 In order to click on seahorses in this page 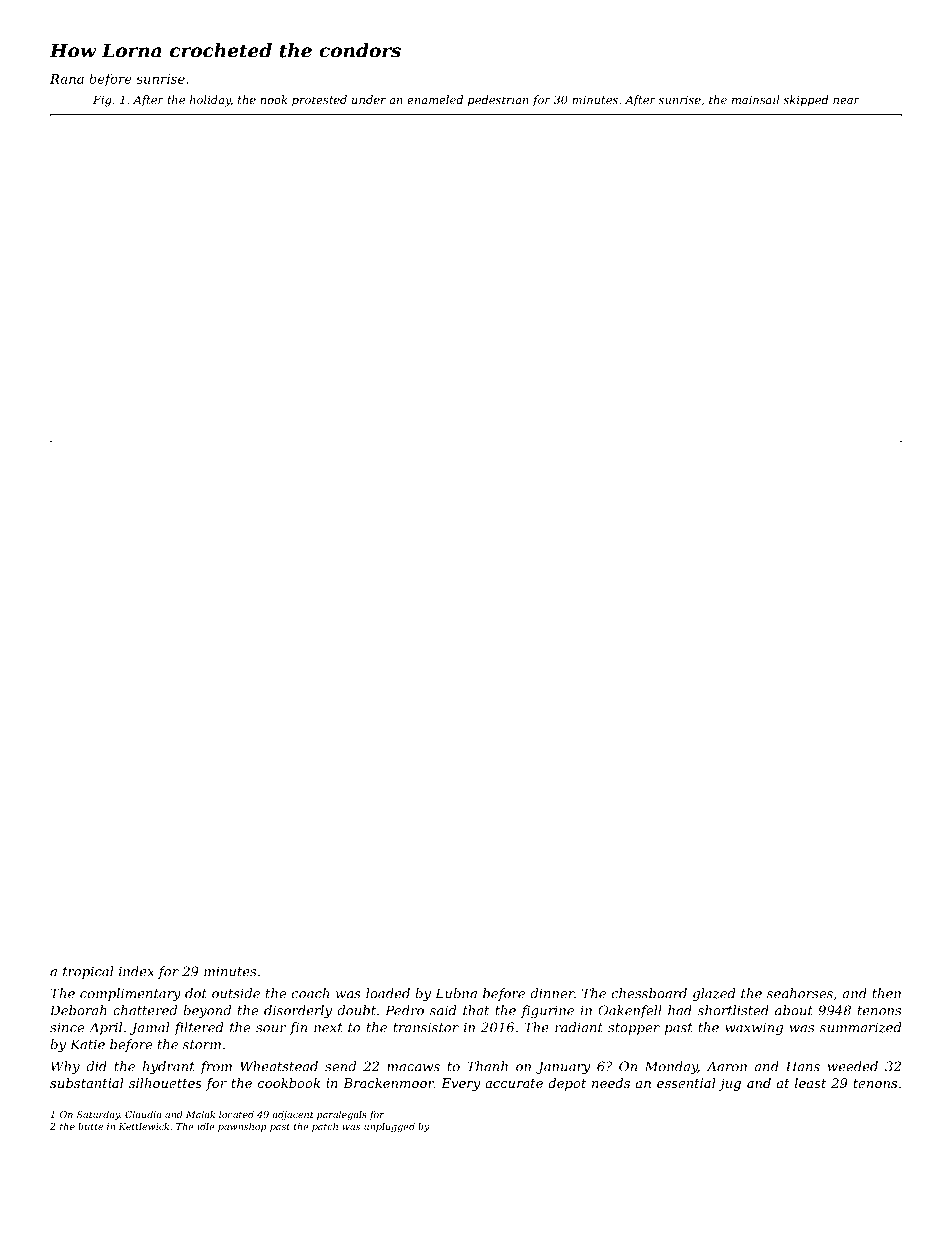, I will do `click(800, 993)`.
